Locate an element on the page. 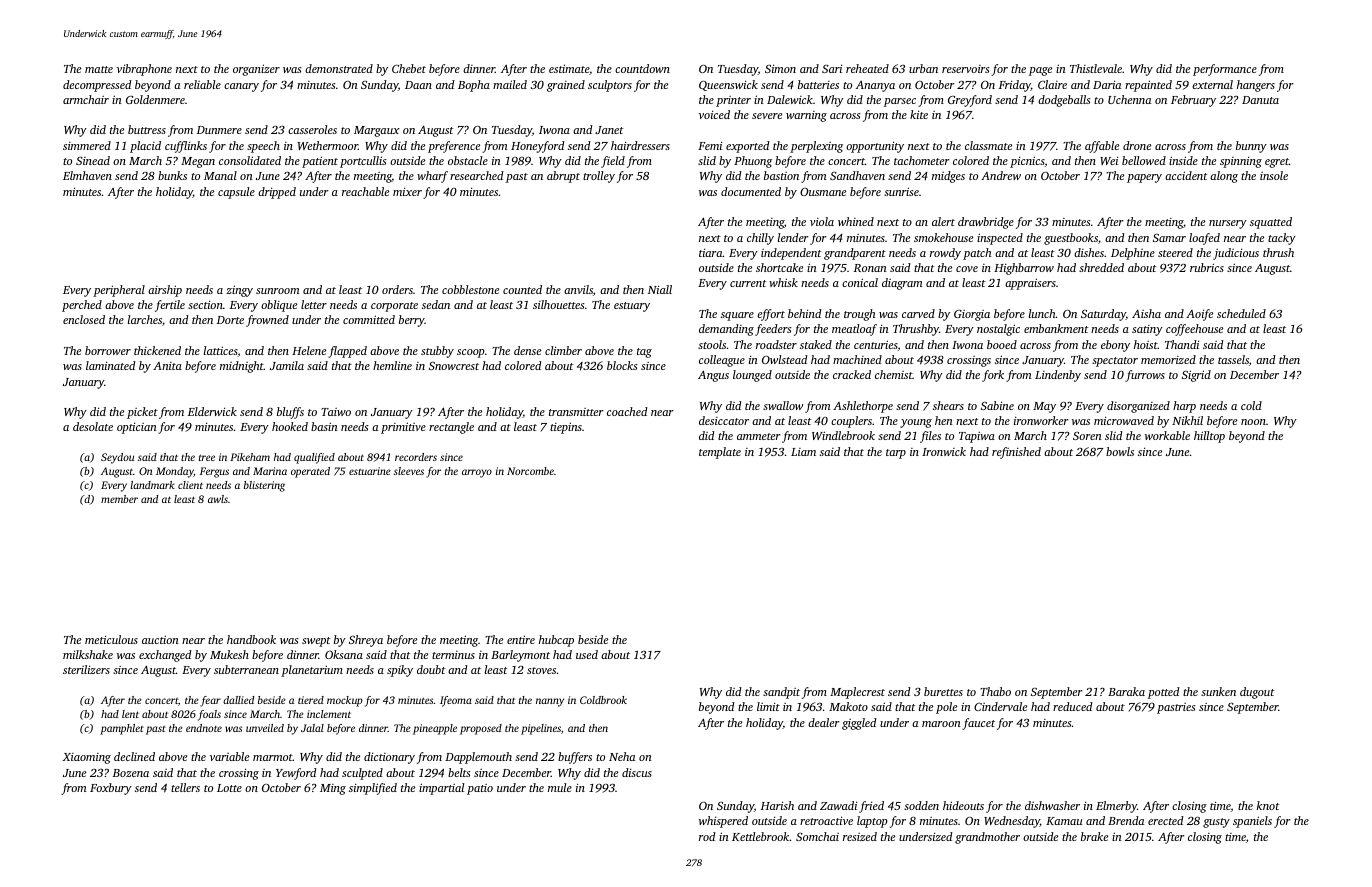 Image resolution: width=1372 pixels, height=887 pixels. Dorte is located at coordinates (230, 320).
